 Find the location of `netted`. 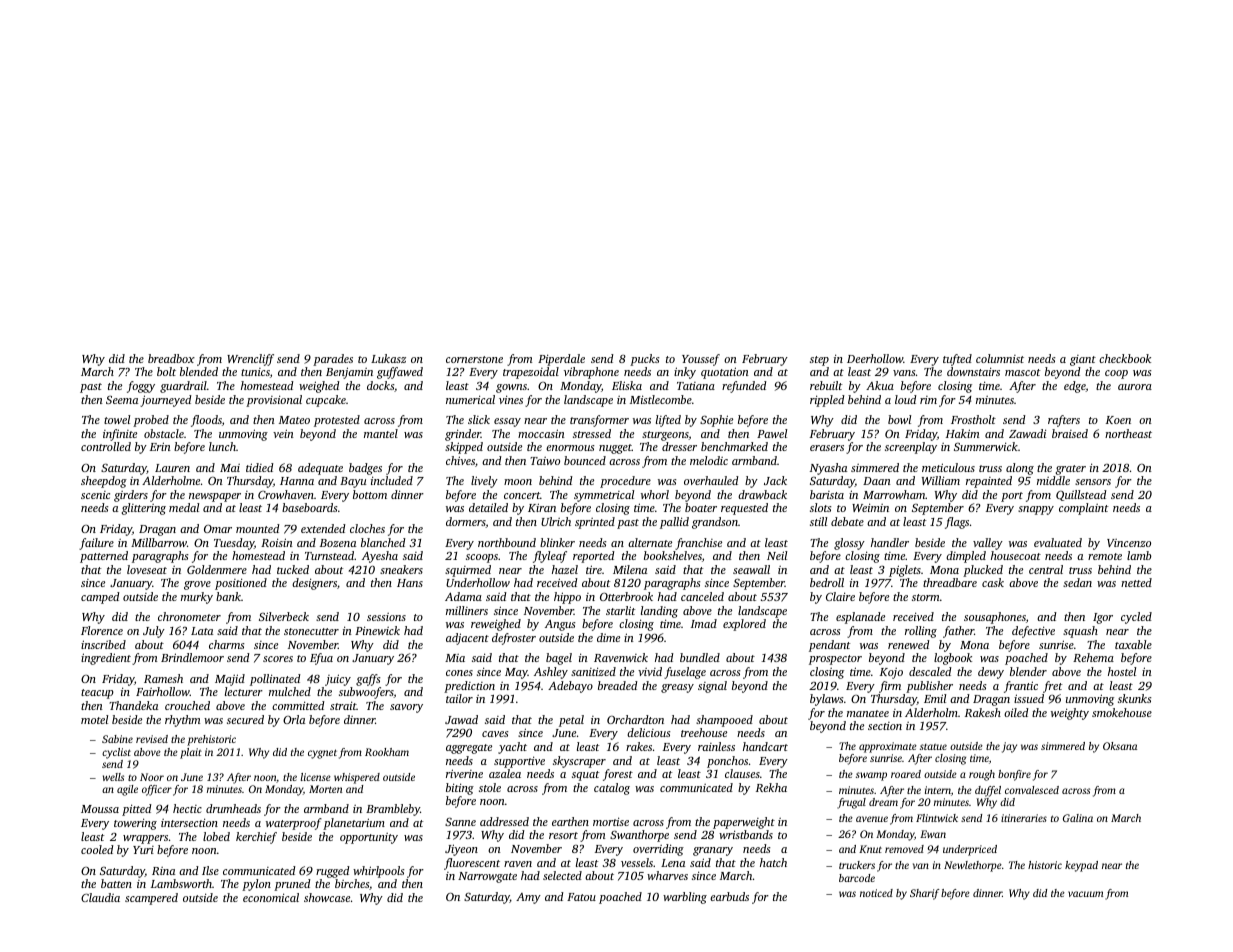

netted is located at coordinates (1136, 582).
